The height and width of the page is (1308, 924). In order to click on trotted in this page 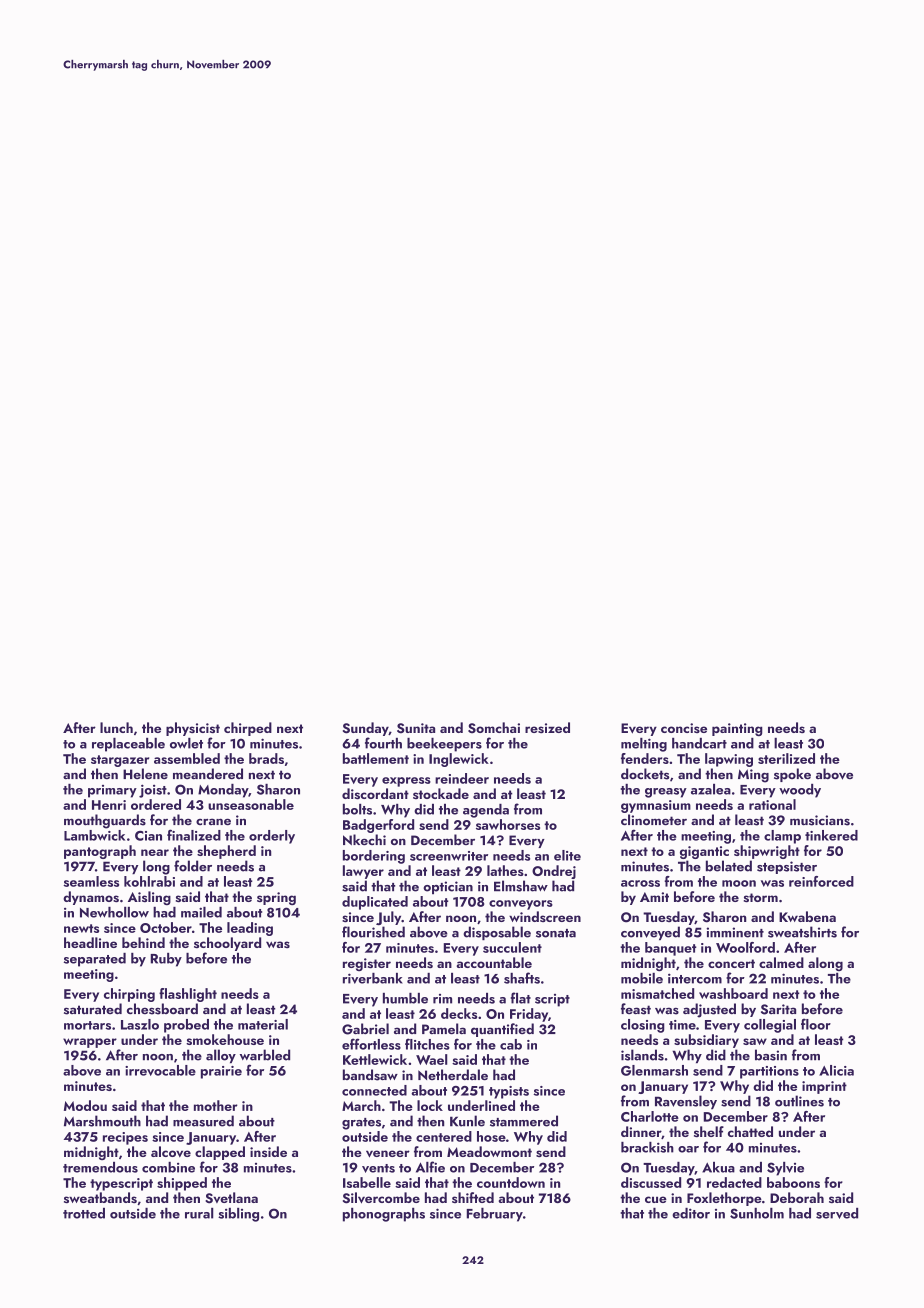, I will do `click(84, 1213)`.
